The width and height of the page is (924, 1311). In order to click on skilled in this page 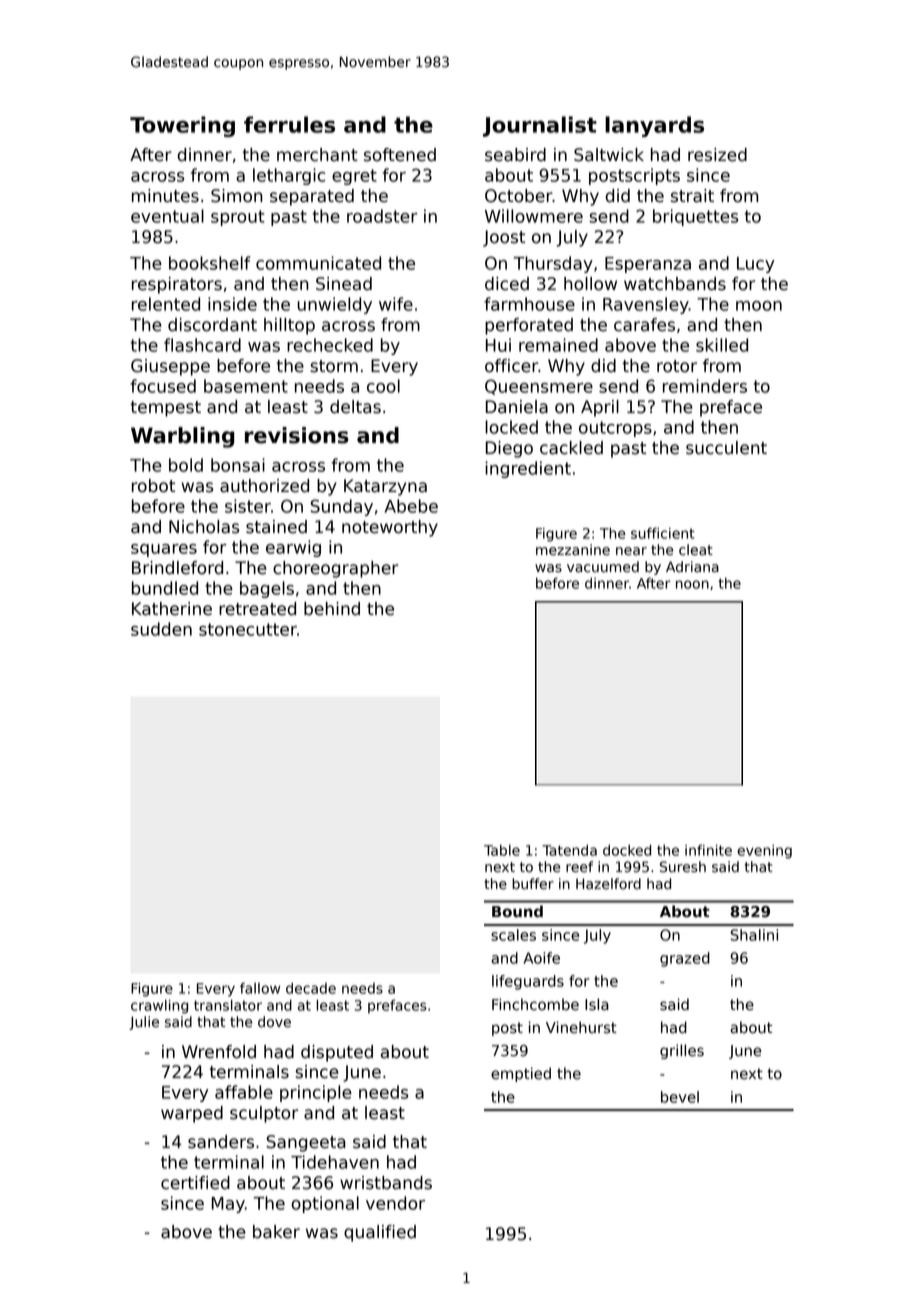, I will do `click(722, 345)`.
